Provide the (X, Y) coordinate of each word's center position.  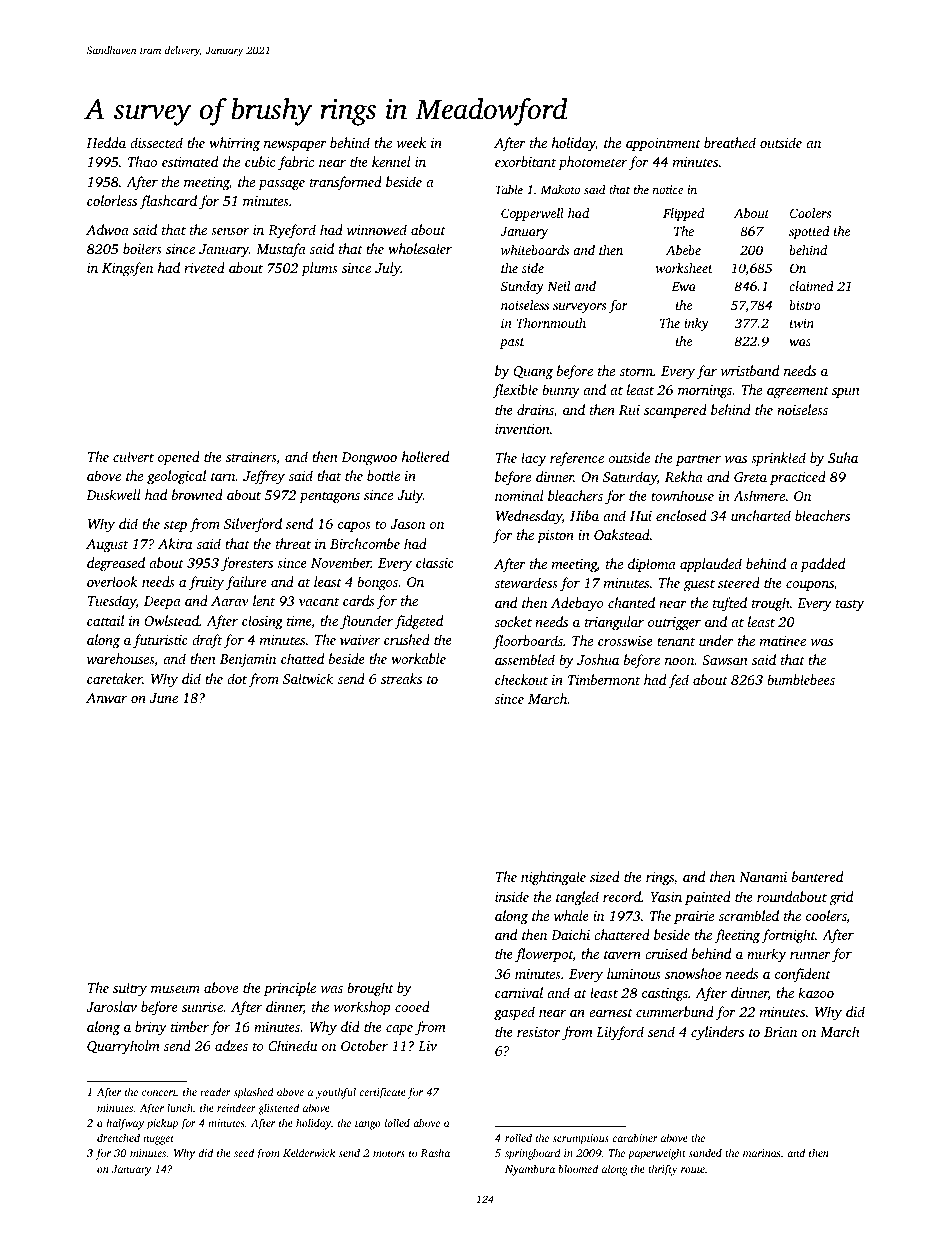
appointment (663, 144)
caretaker (114, 678)
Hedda (106, 142)
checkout (521, 679)
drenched (118, 1137)
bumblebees (801, 679)
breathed (730, 142)
